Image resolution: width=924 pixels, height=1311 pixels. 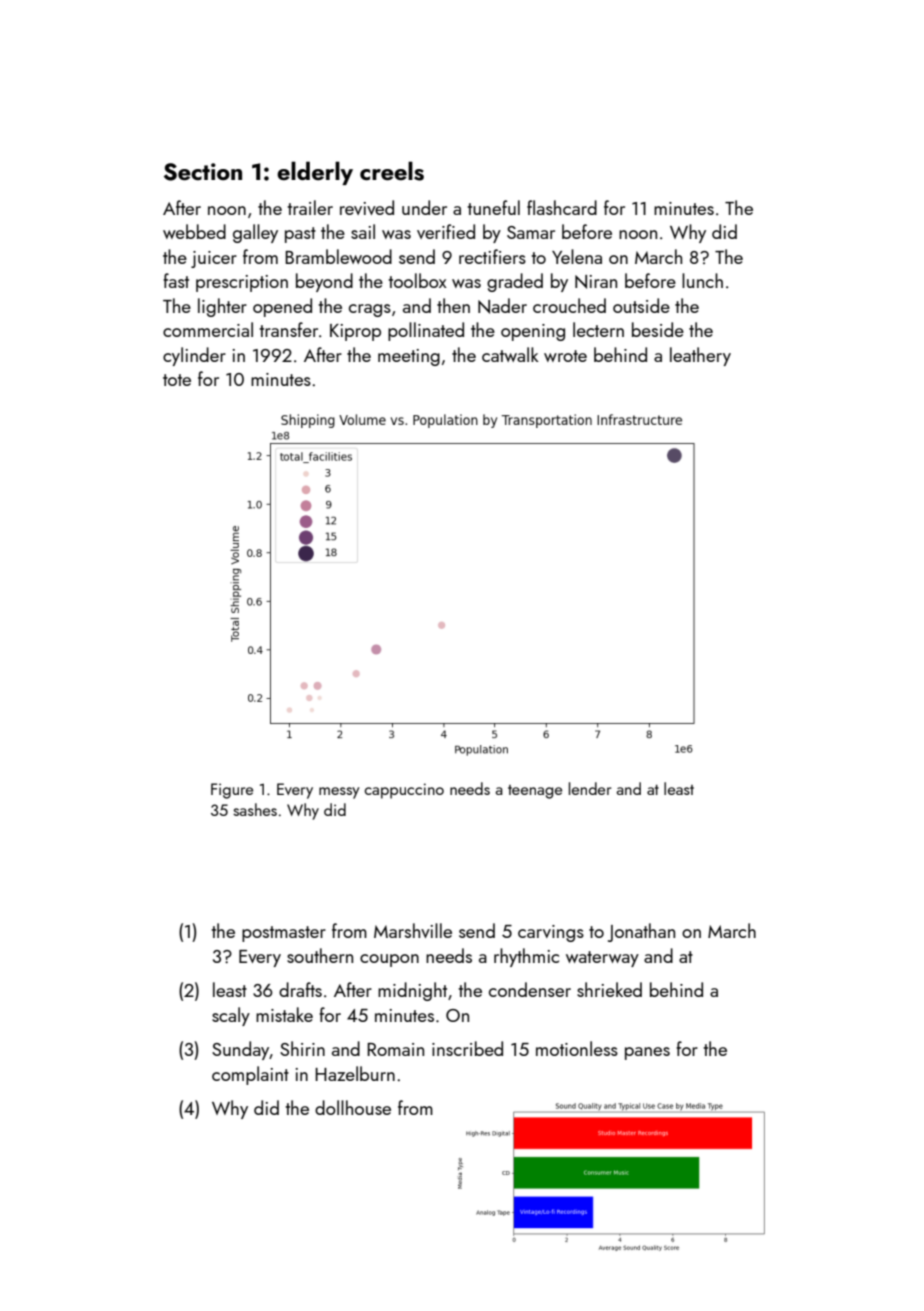 I want to click on past, so click(x=300, y=235).
